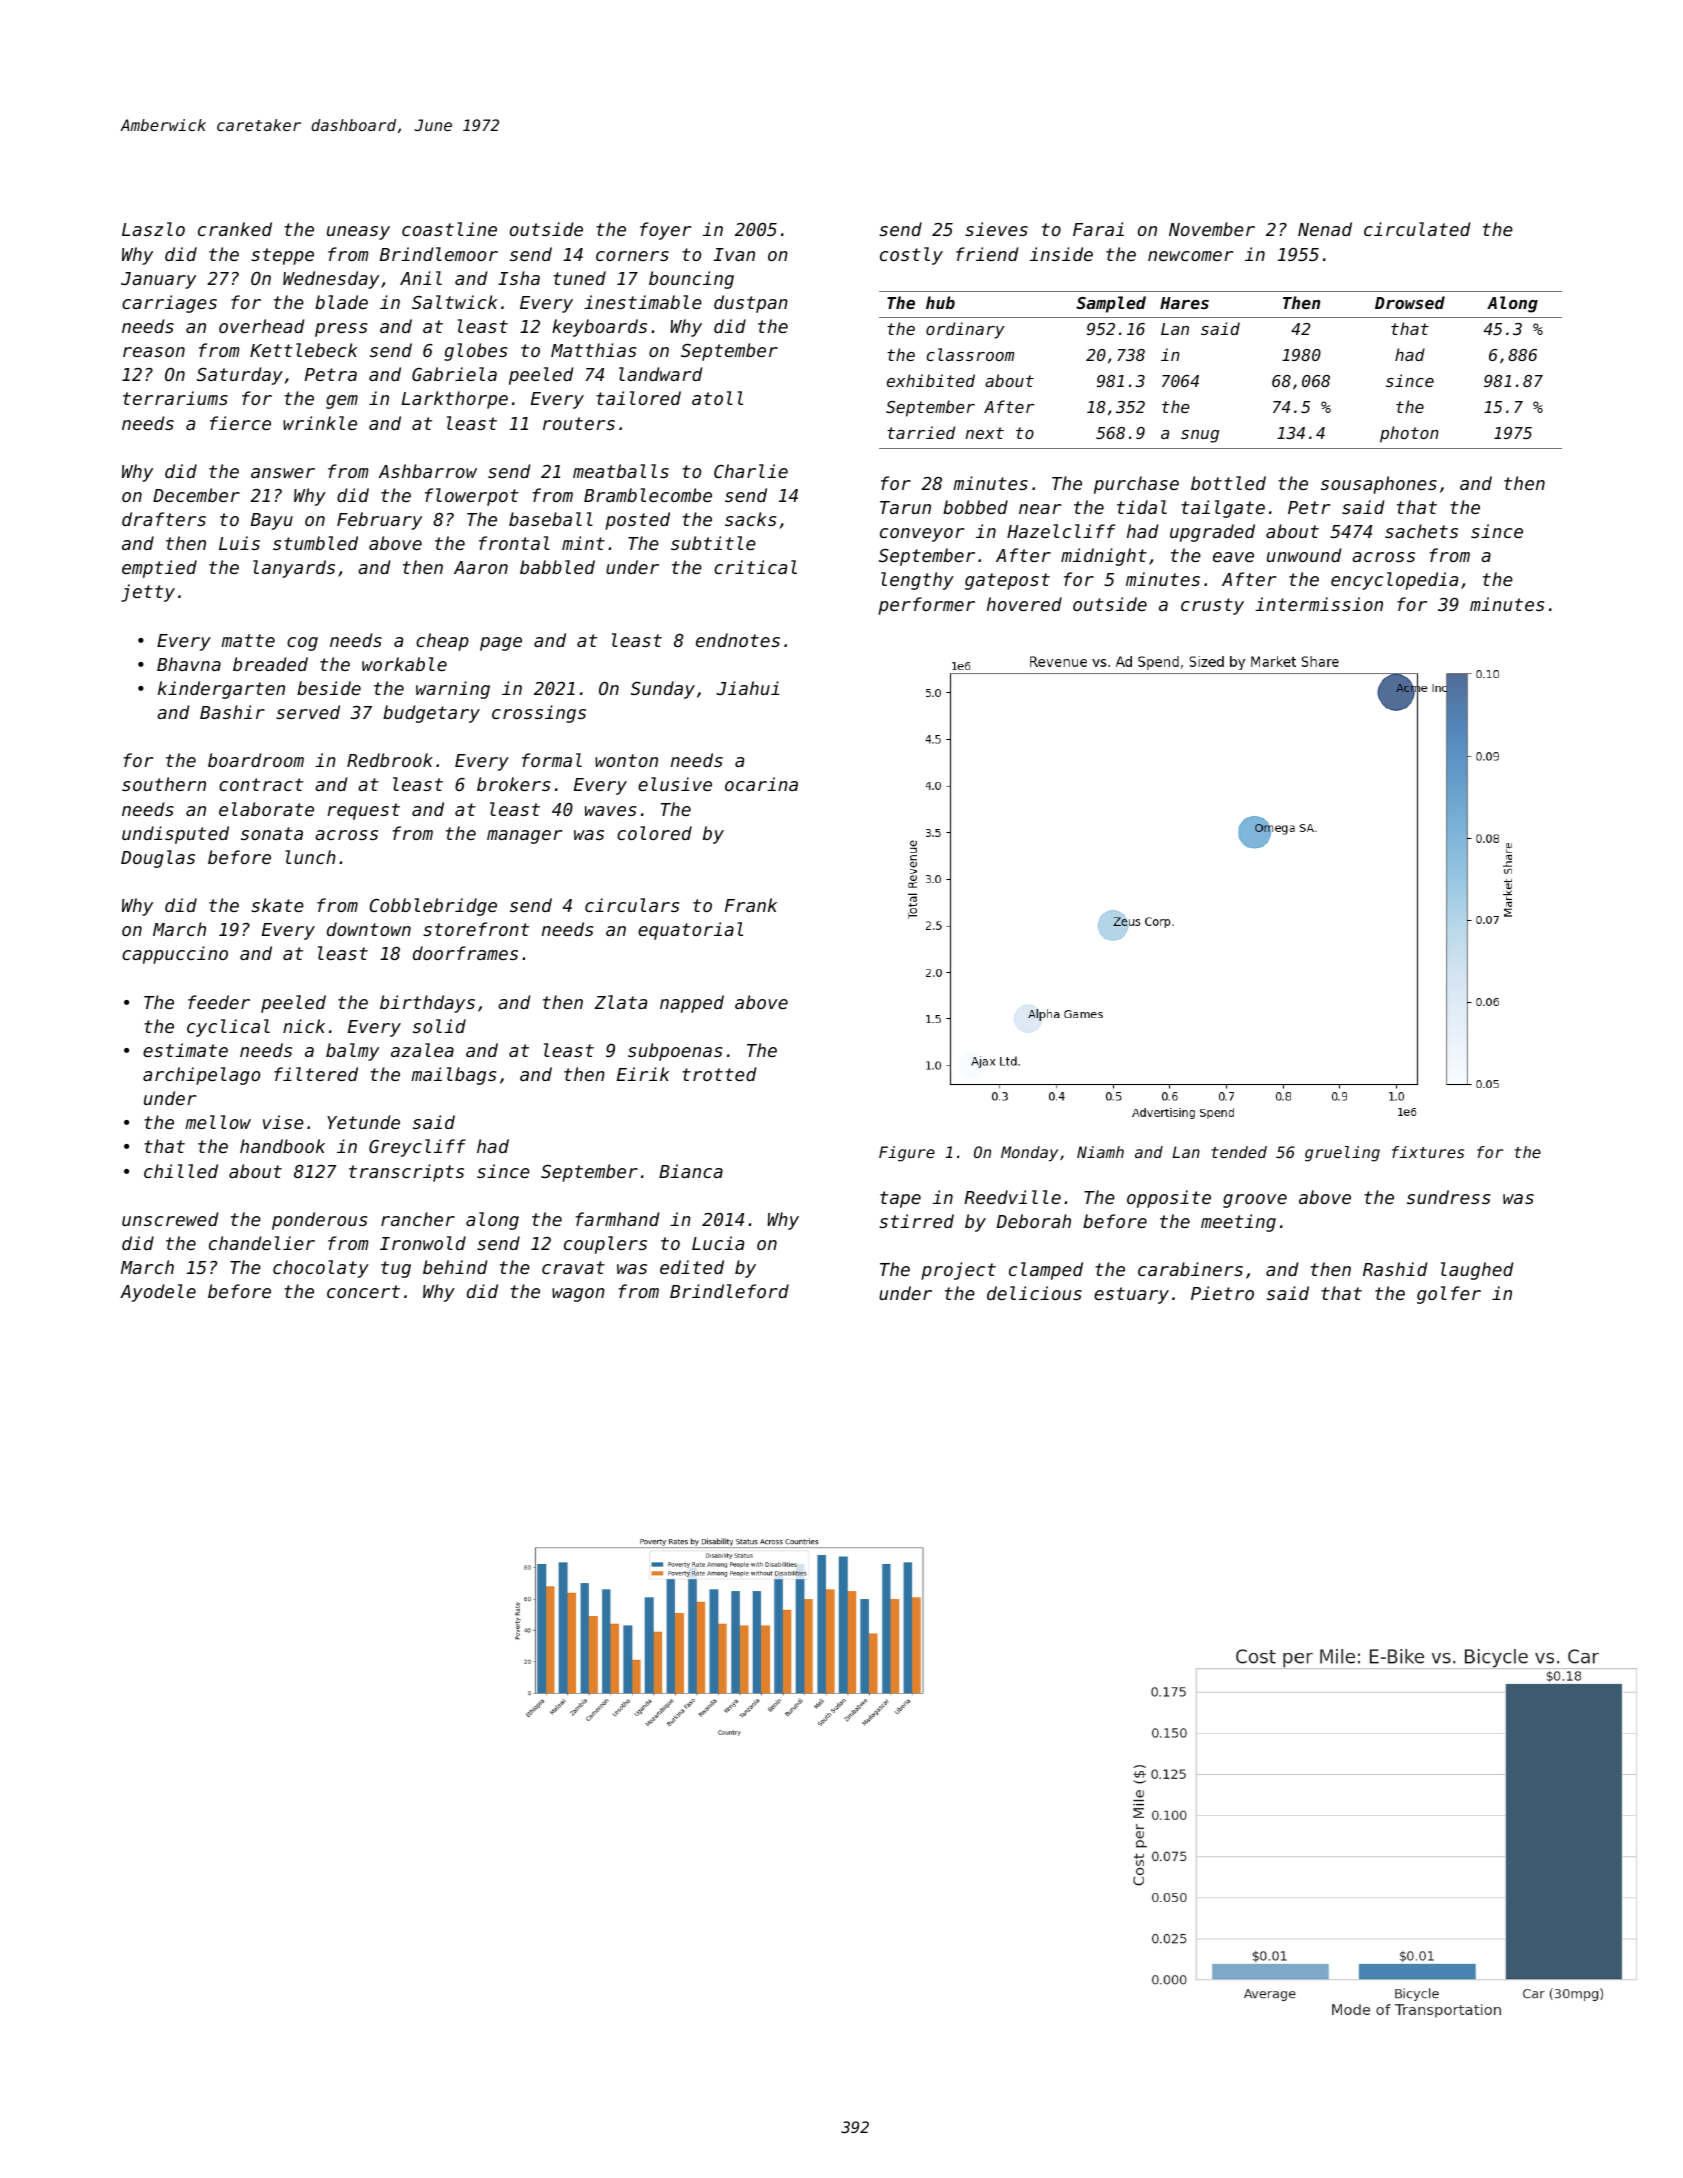 The height and width of the screenshot is (2178, 1683). Describe the element at coordinates (1395, 1269) in the screenshot. I see `Rashid` at that location.
